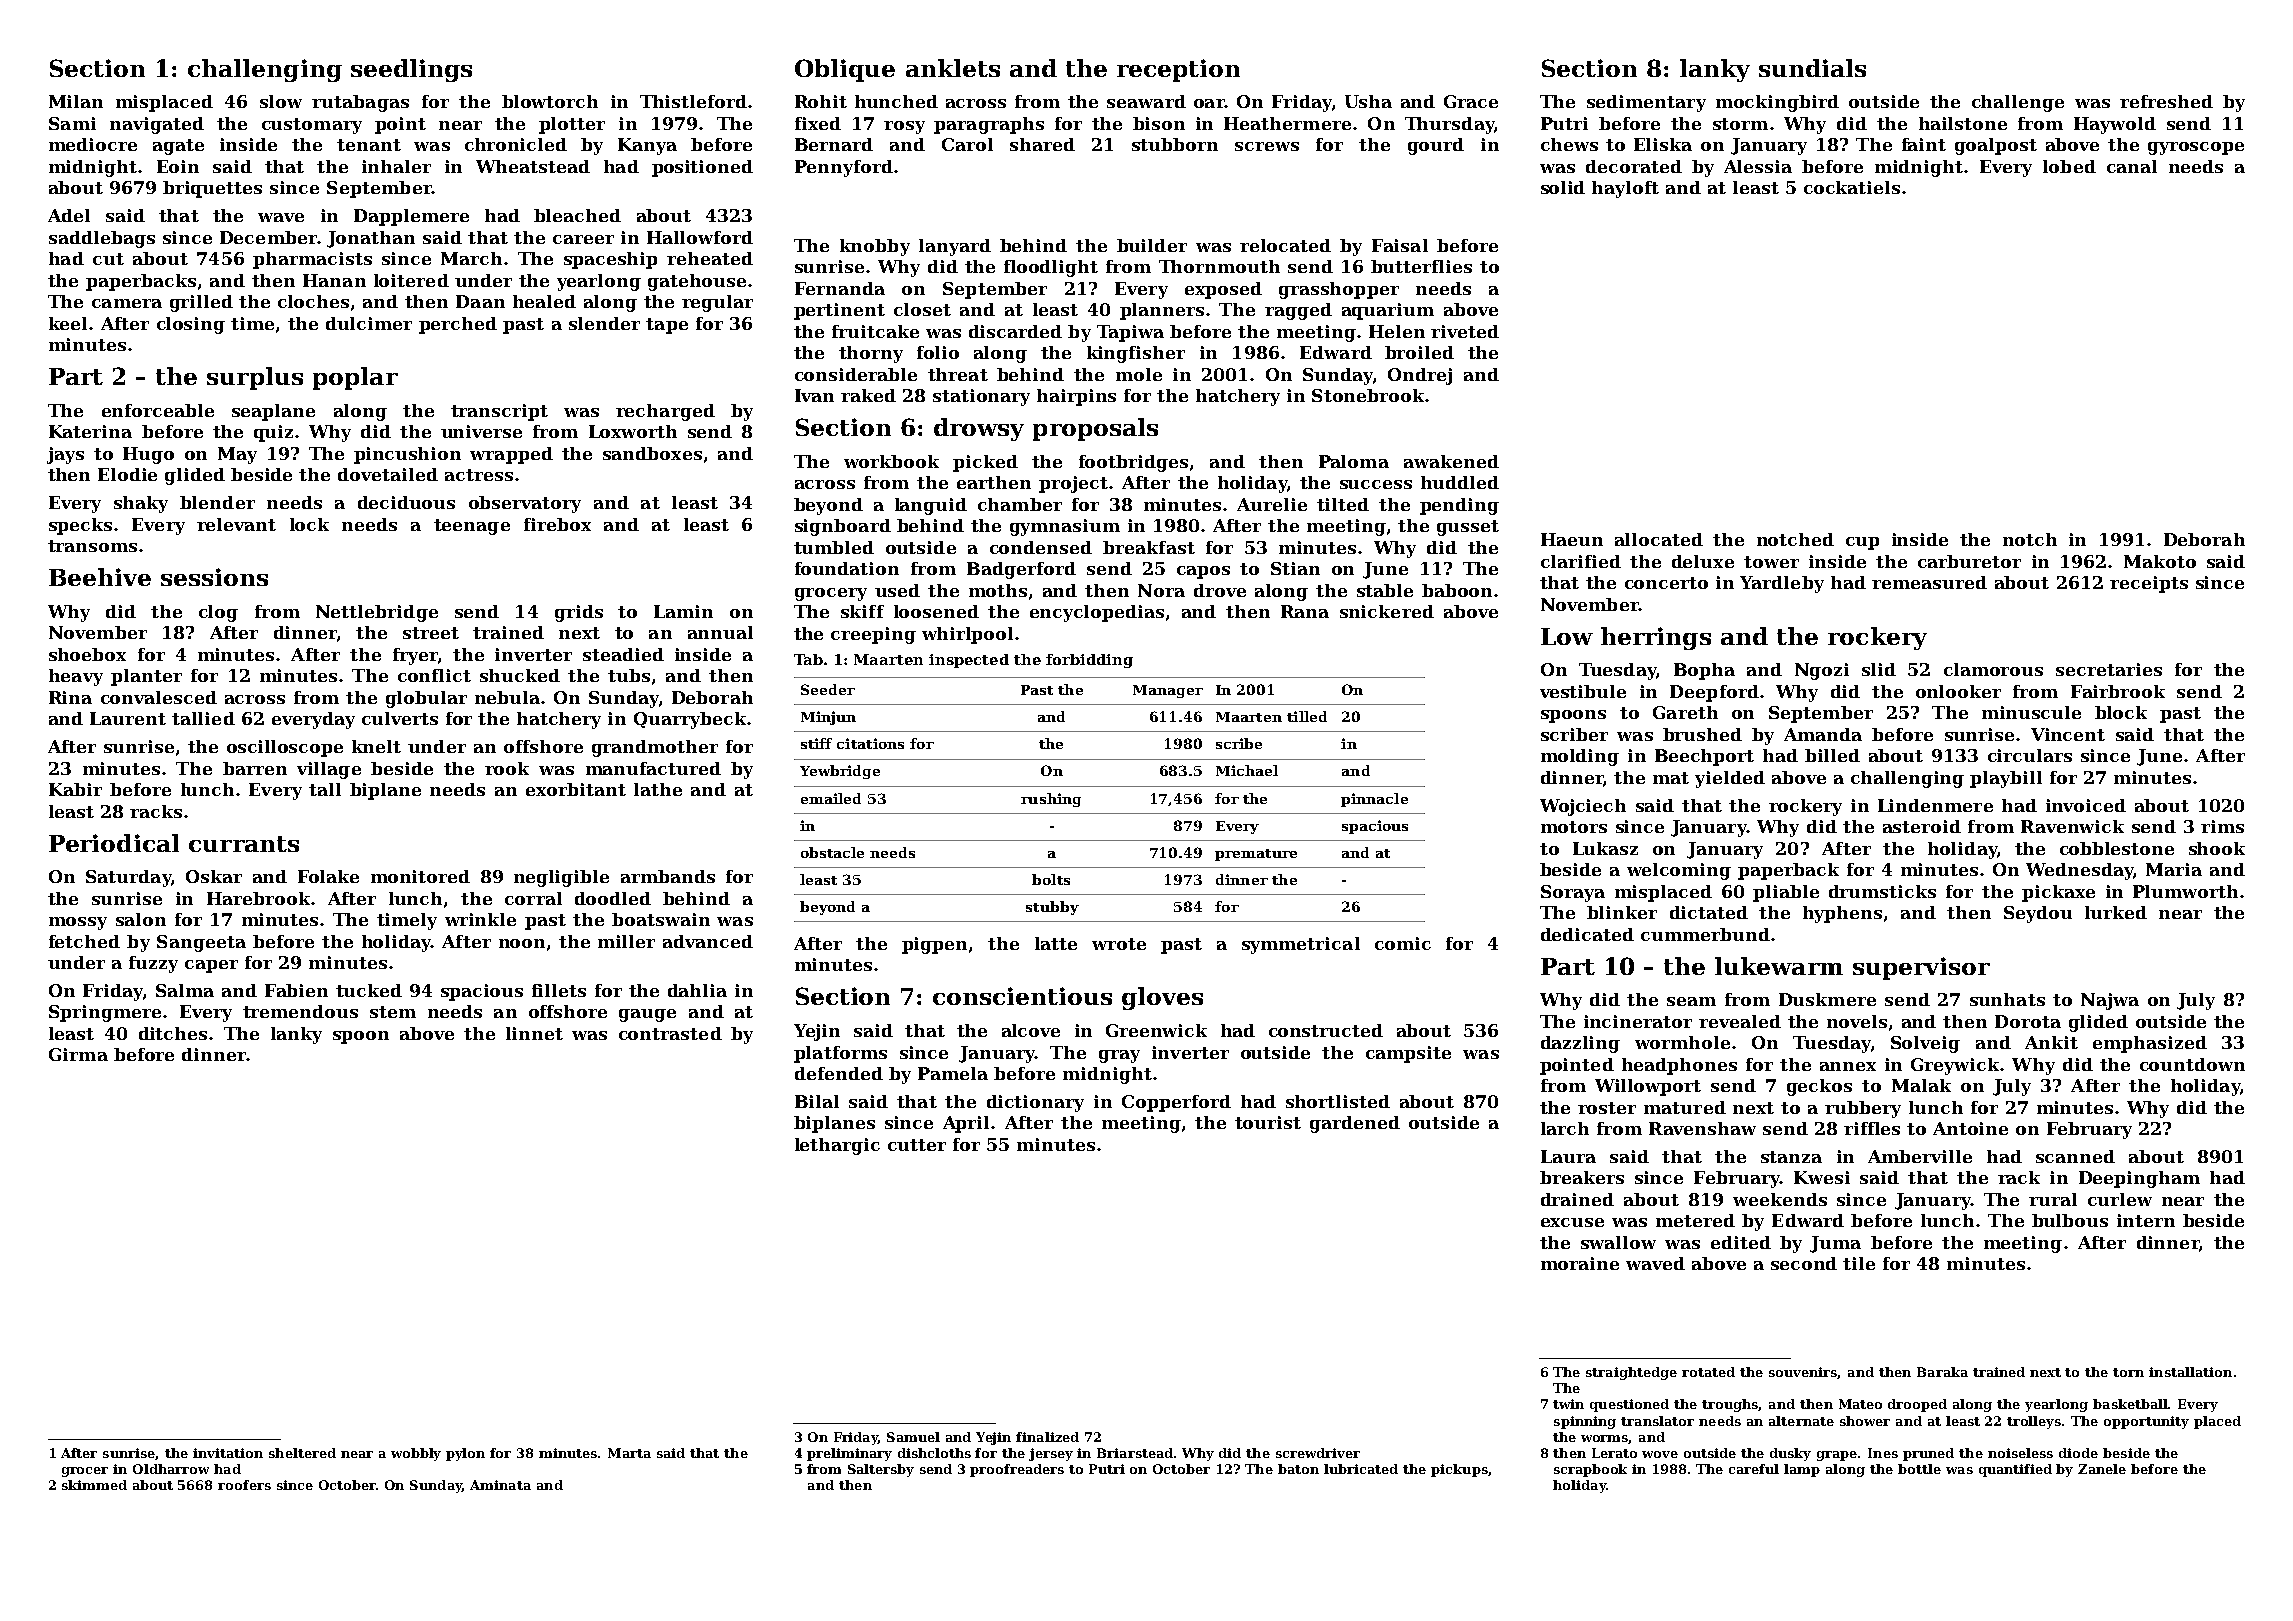 The width and height of the document is (2293, 1621). Describe the element at coordinates (465, 1454) in the document. I see `pylon` at that location.
